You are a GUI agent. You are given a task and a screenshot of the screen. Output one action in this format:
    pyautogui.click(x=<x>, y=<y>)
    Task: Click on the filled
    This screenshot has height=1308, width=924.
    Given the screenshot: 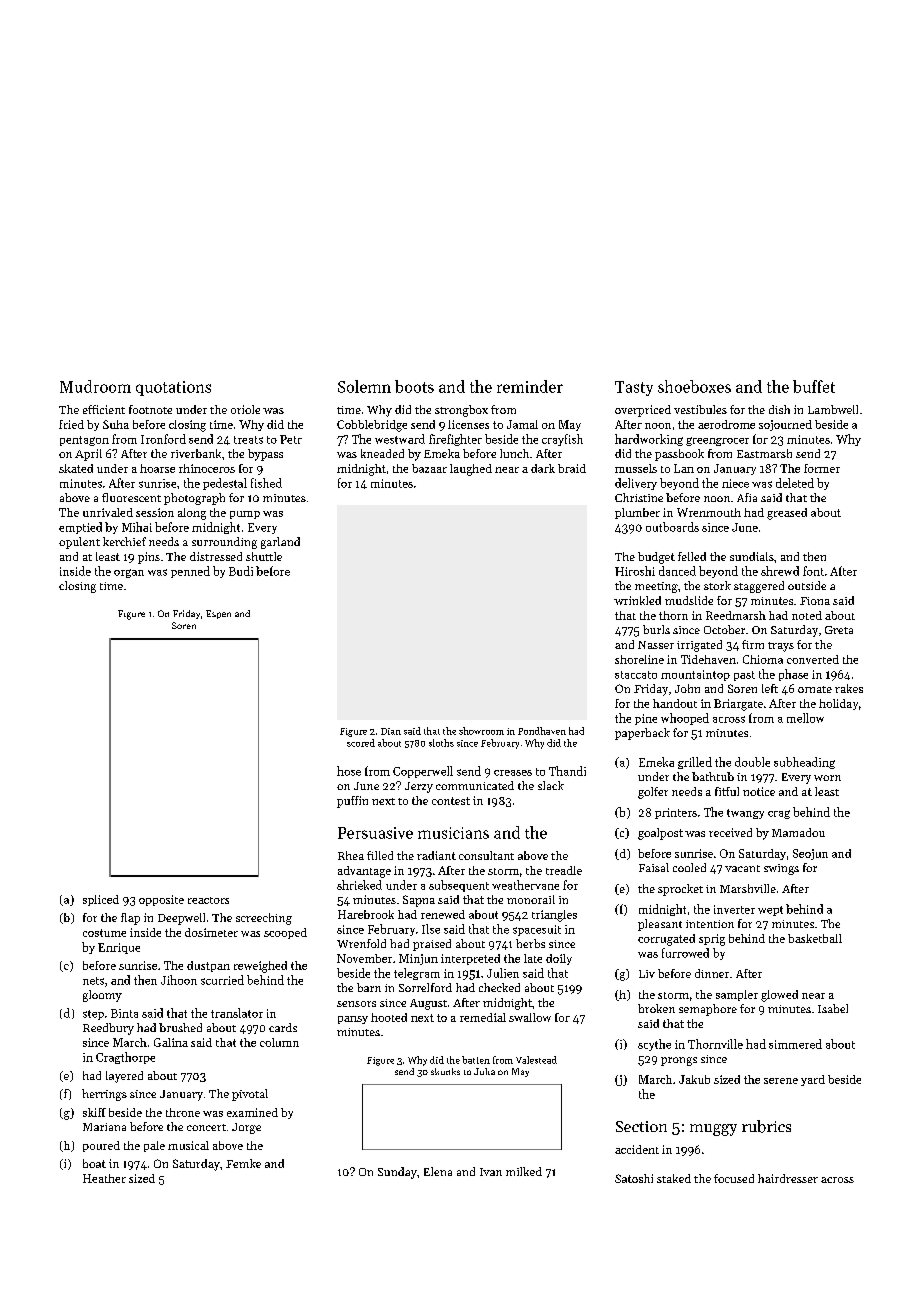 What is the action you would take?
    pyautogui.click(x=380, y=855)
